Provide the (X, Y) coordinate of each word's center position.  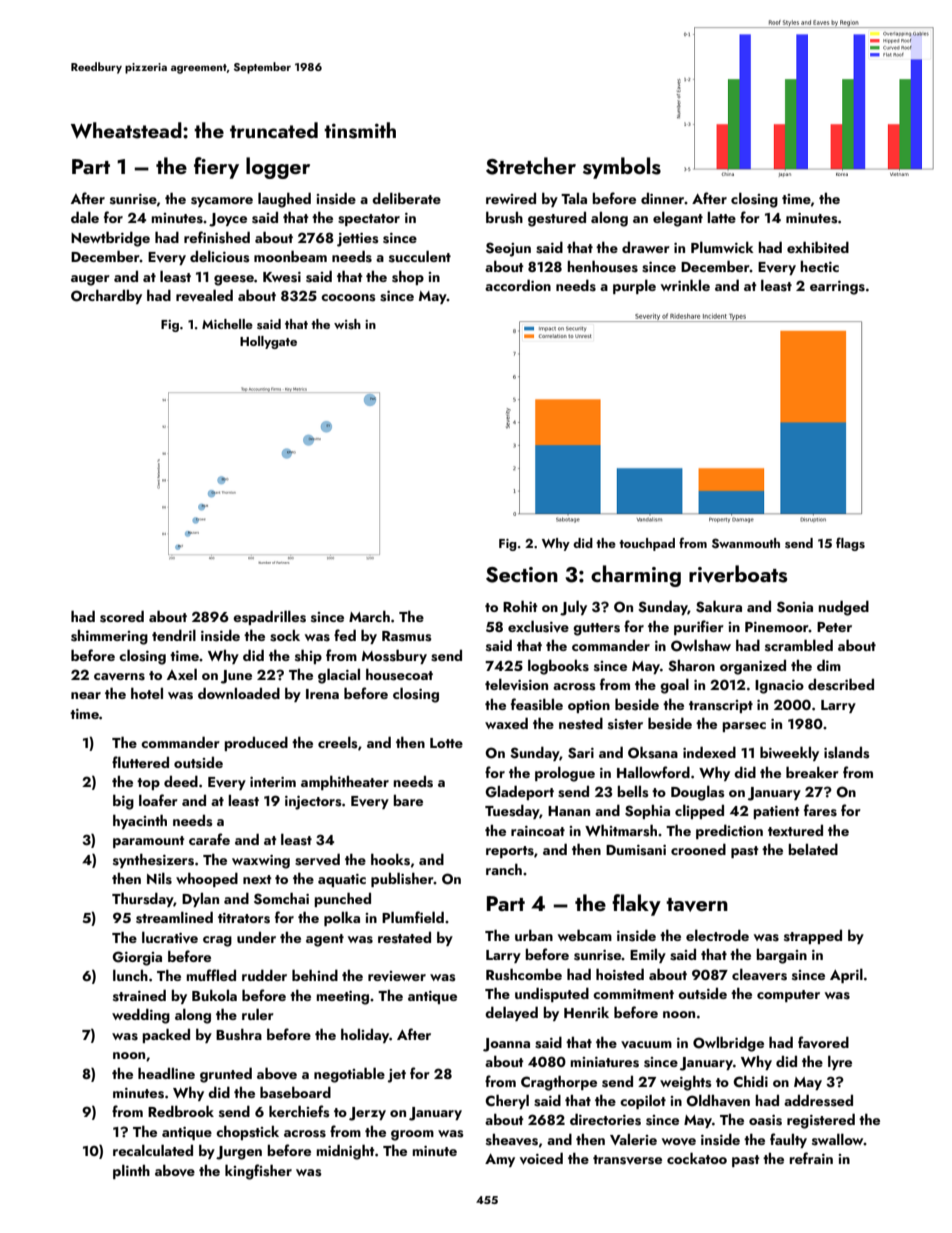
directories (605, 1119)
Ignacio (779, 687)
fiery (216, 168)
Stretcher (531, 166)
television (516, 684)
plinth (131, 1171)
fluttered (140, 762)
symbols (622, 168)
